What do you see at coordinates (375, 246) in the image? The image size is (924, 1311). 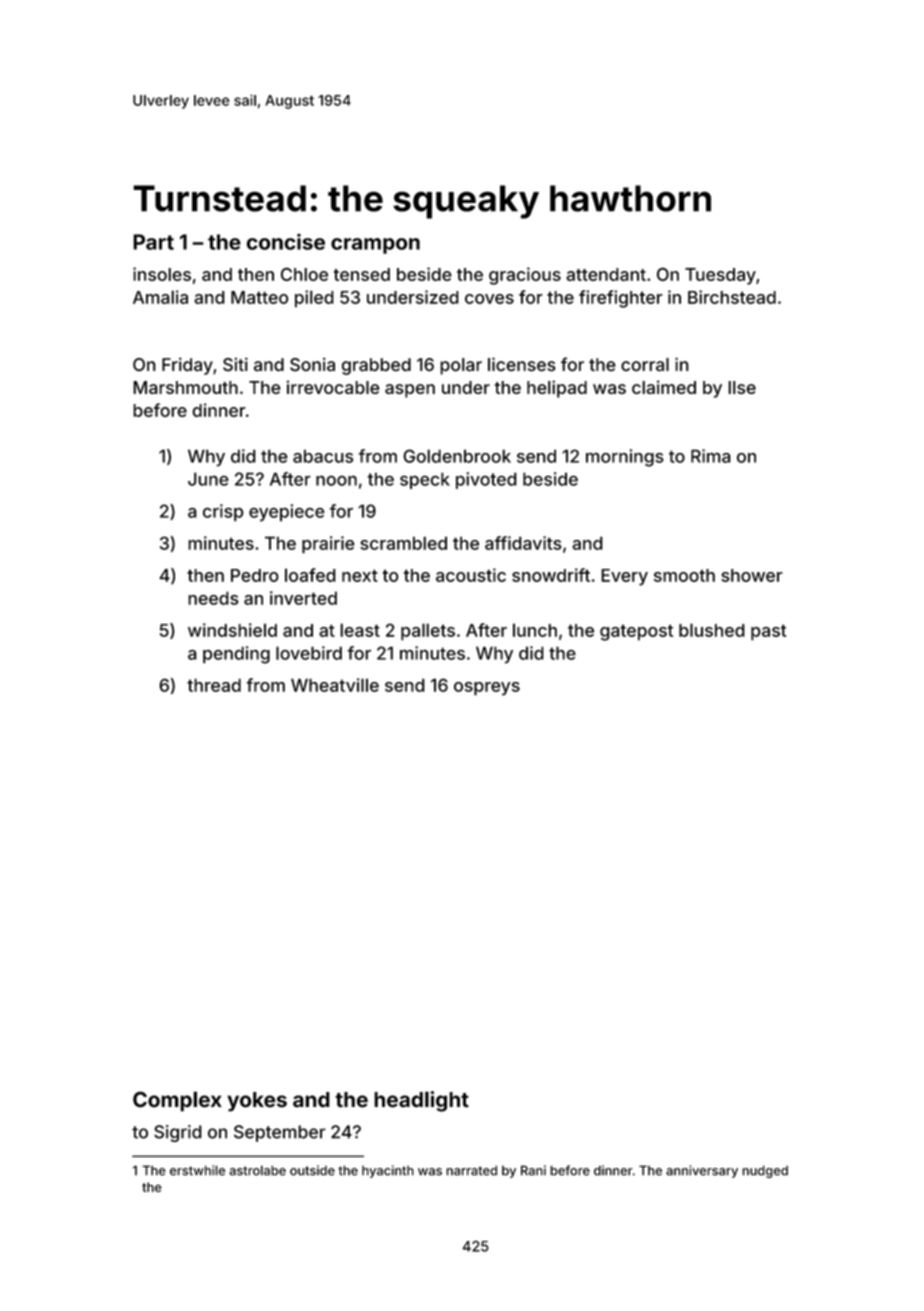 I see `crampon` at bounding box center [375, 246].
